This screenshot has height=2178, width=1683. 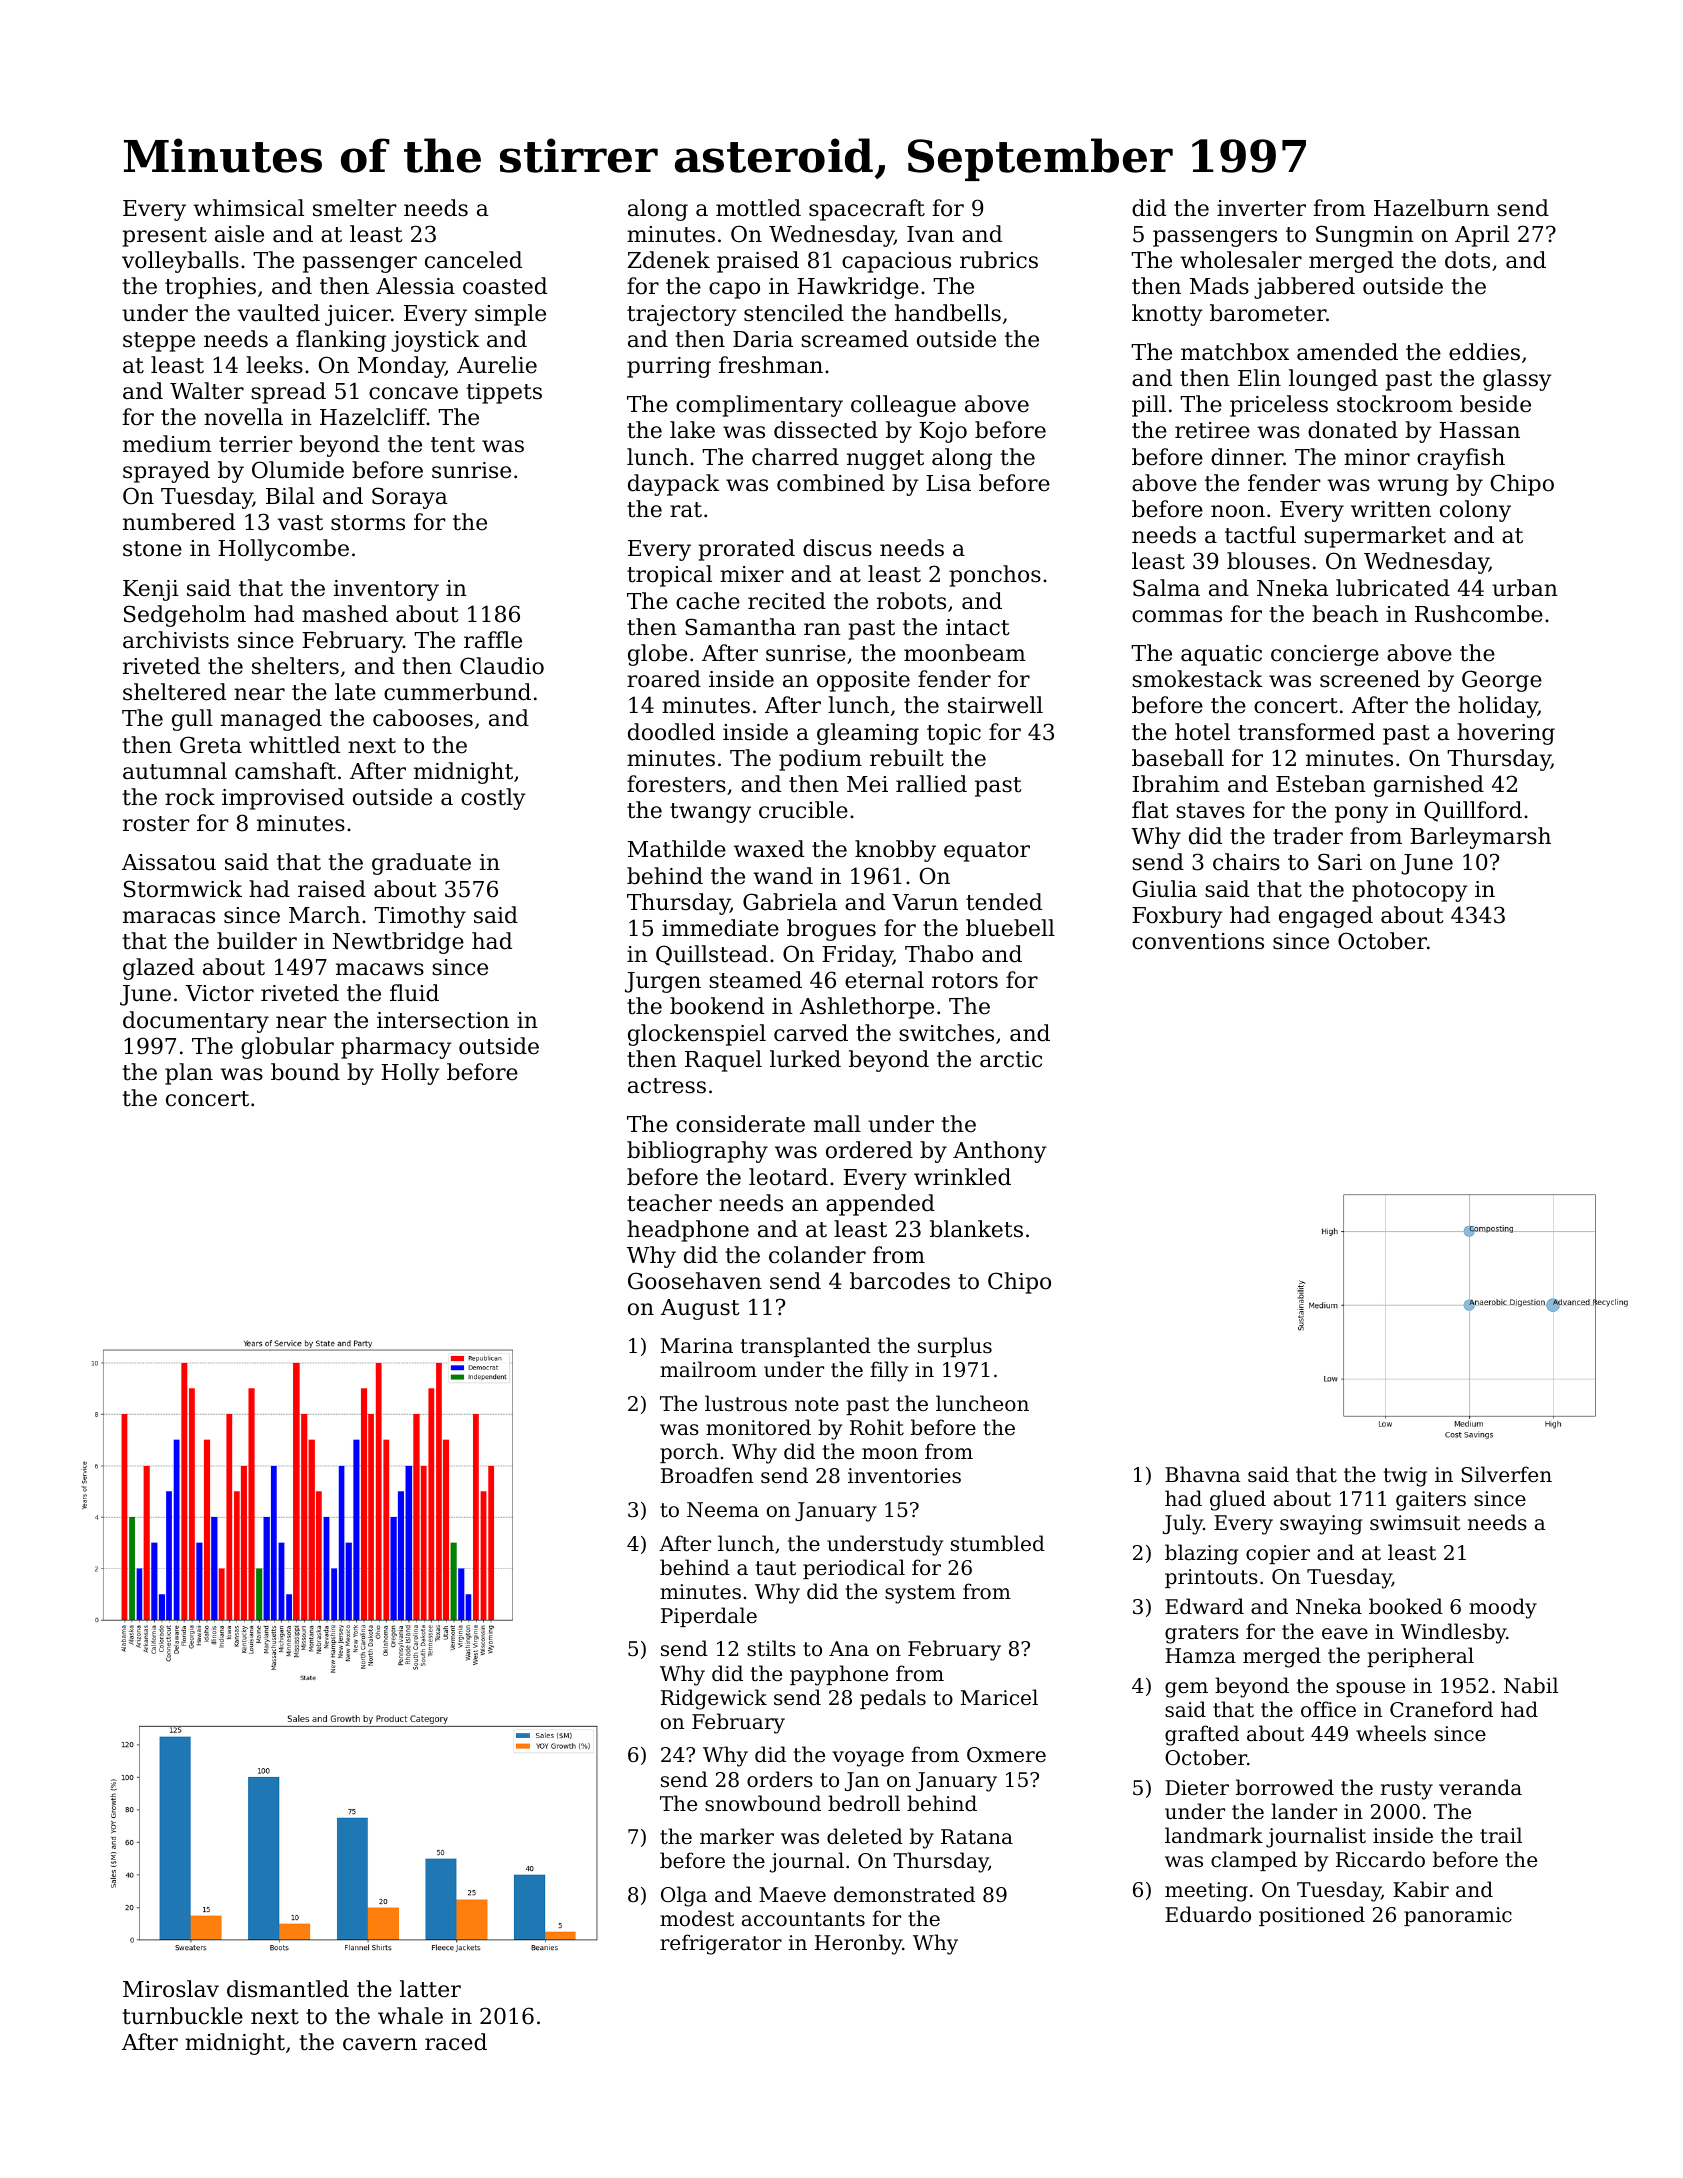 I want to click on whale, so click(x=410, y=2016).
